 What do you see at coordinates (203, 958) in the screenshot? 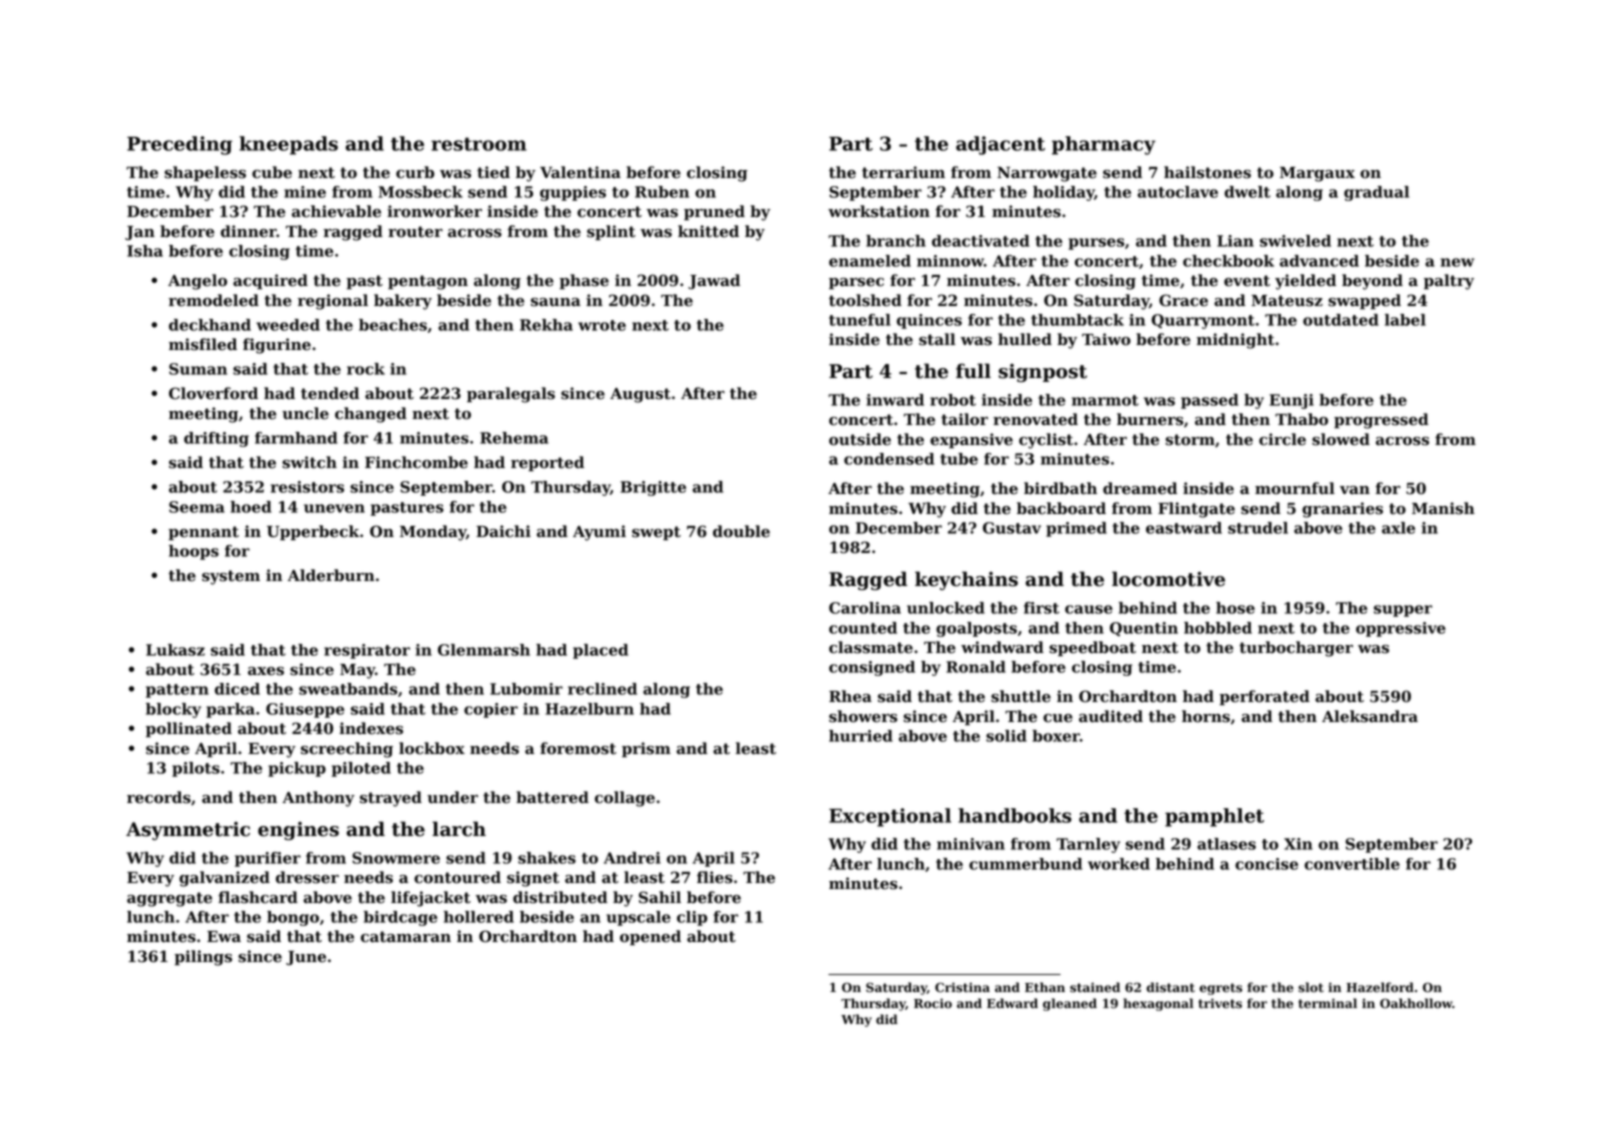
I see `pilings` at bounding box center [203, 958].
